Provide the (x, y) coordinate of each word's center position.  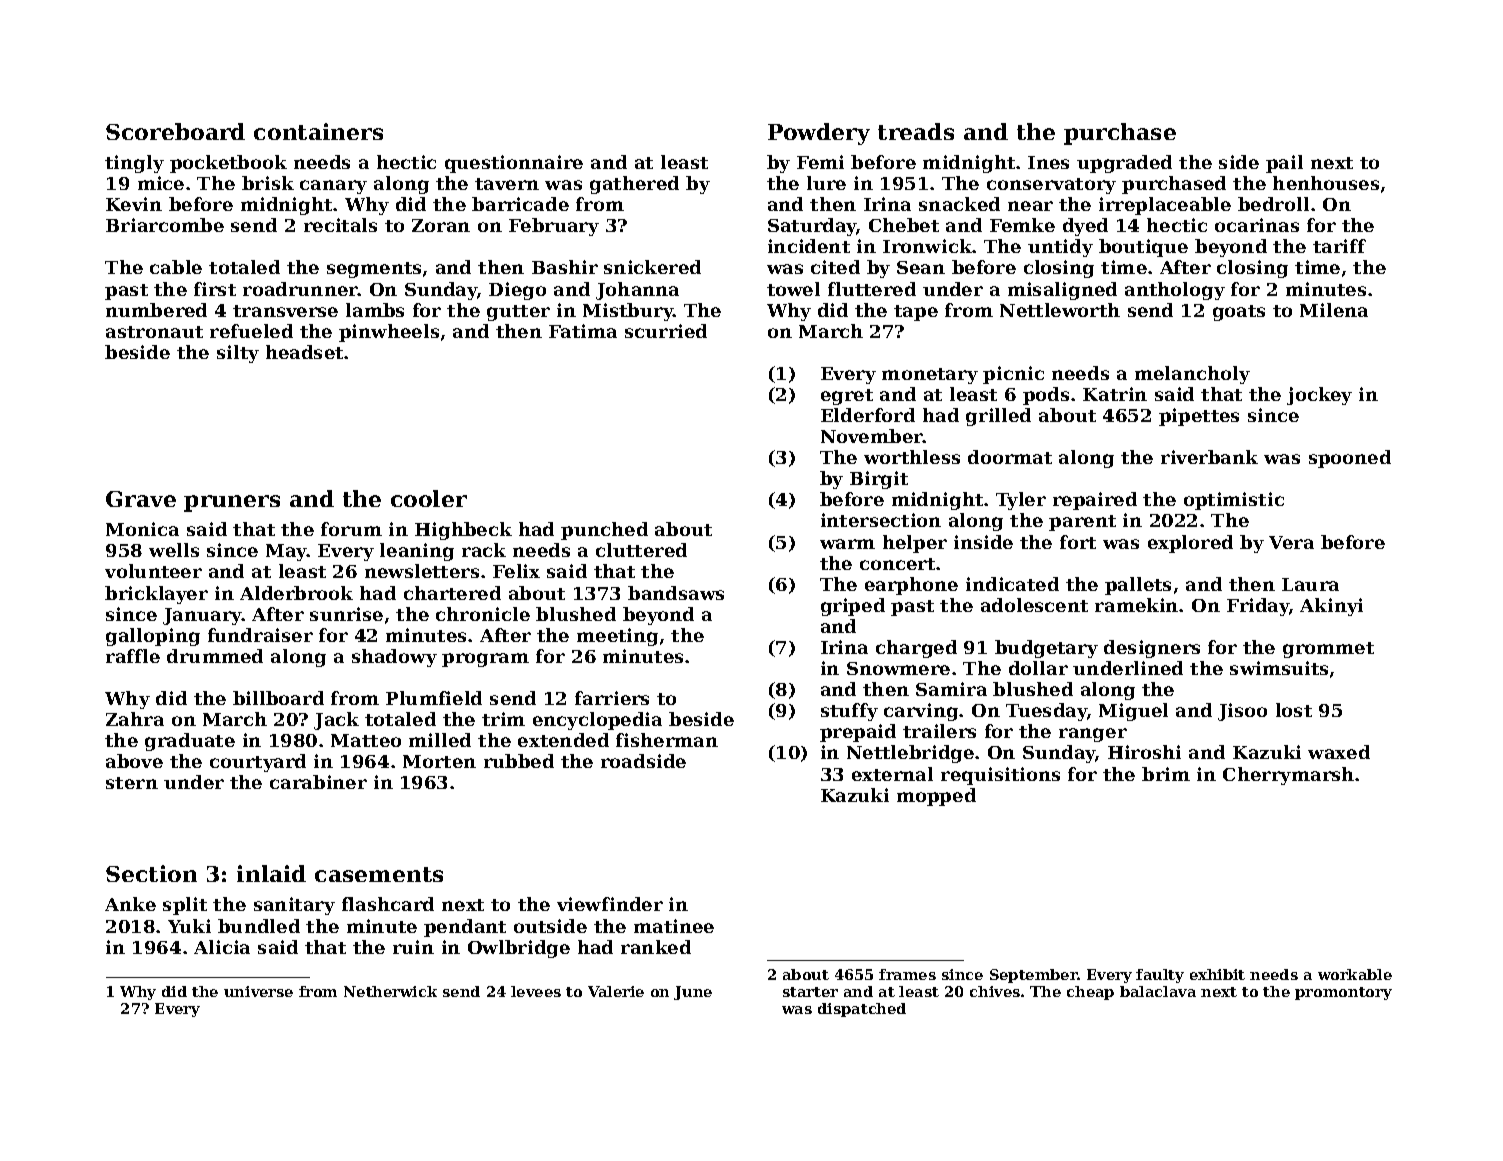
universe (258, 991)
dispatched (862, 1010)
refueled (251, 331)
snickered (652, 267)
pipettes (1199, 417)
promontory (1343, 993)
